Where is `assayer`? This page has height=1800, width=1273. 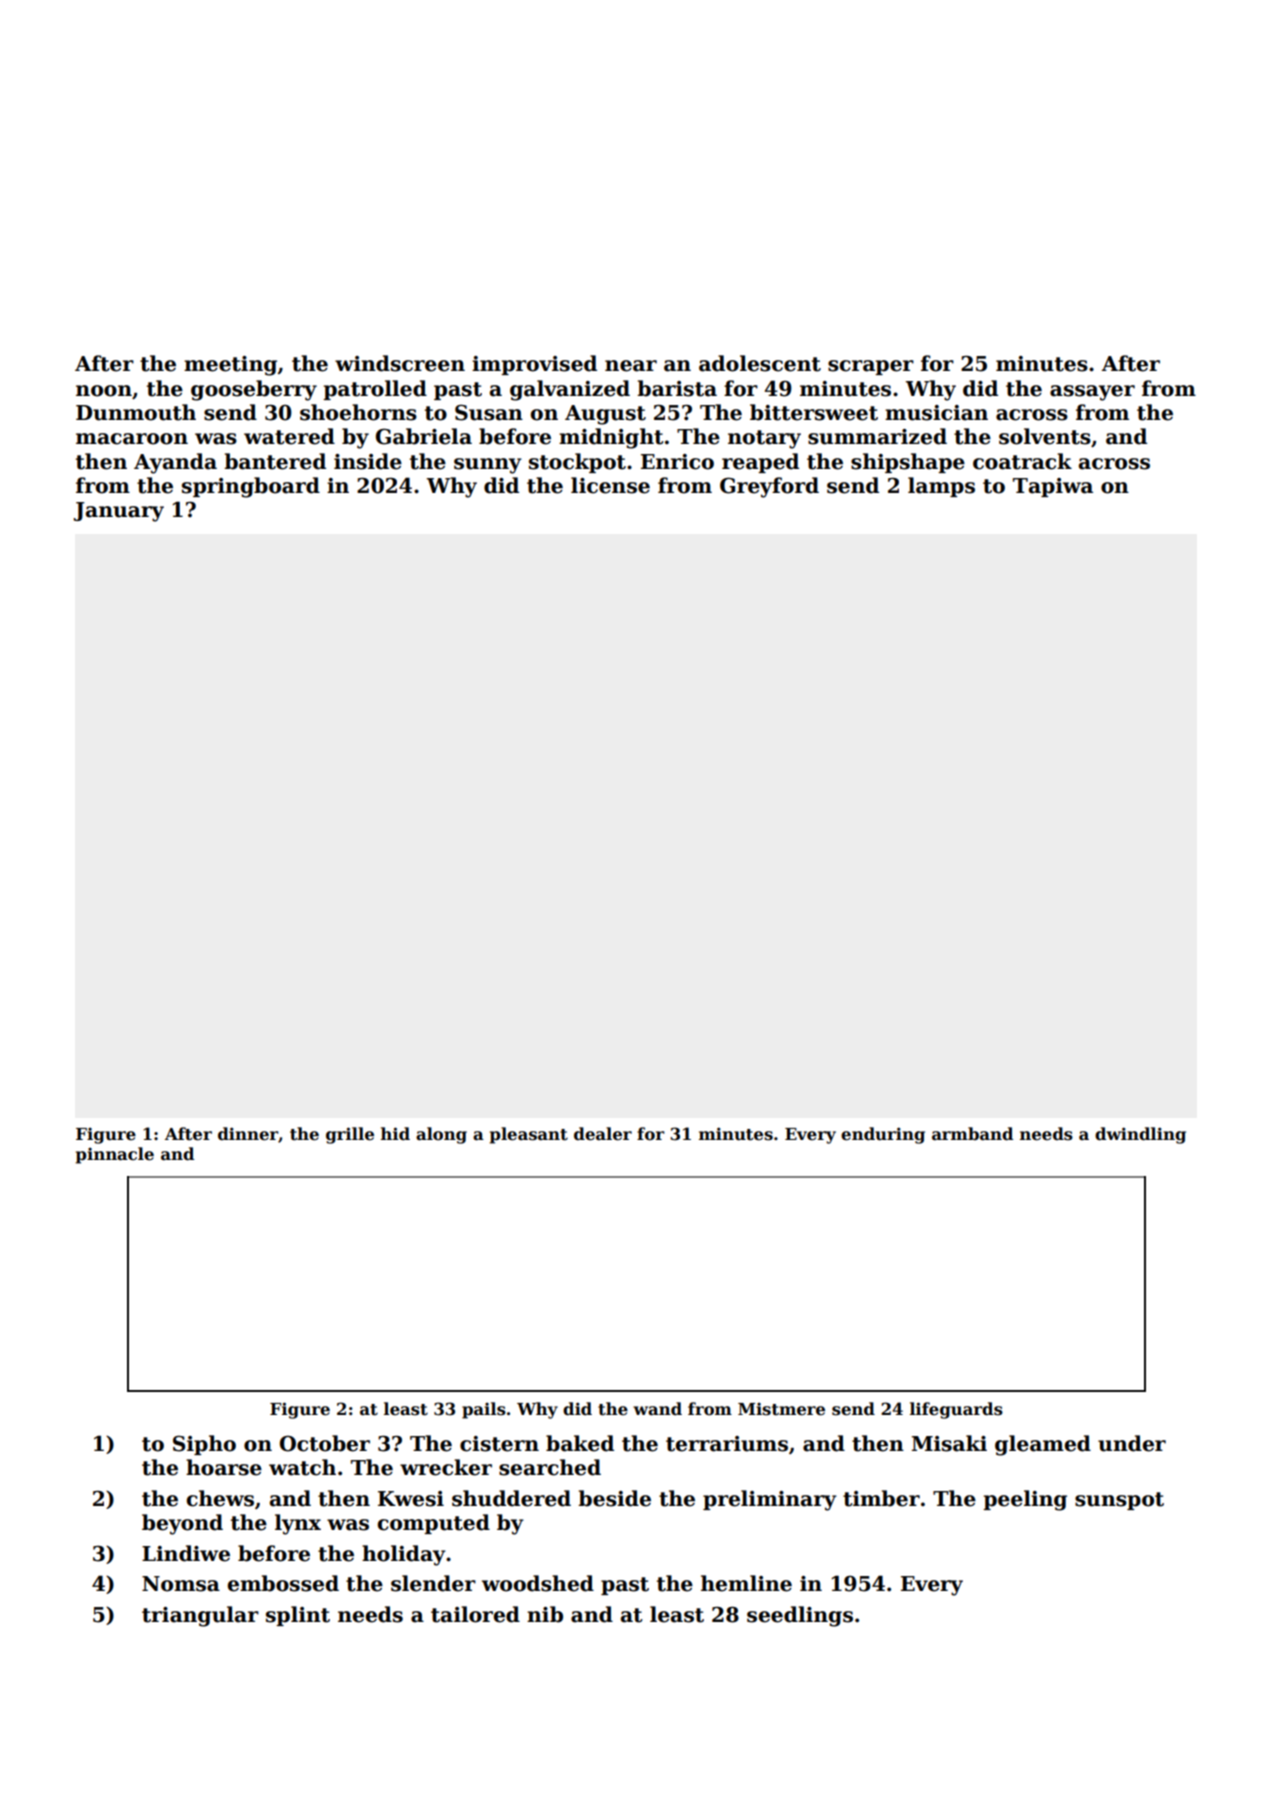 assayer is located at coordinates (1092, 393).
